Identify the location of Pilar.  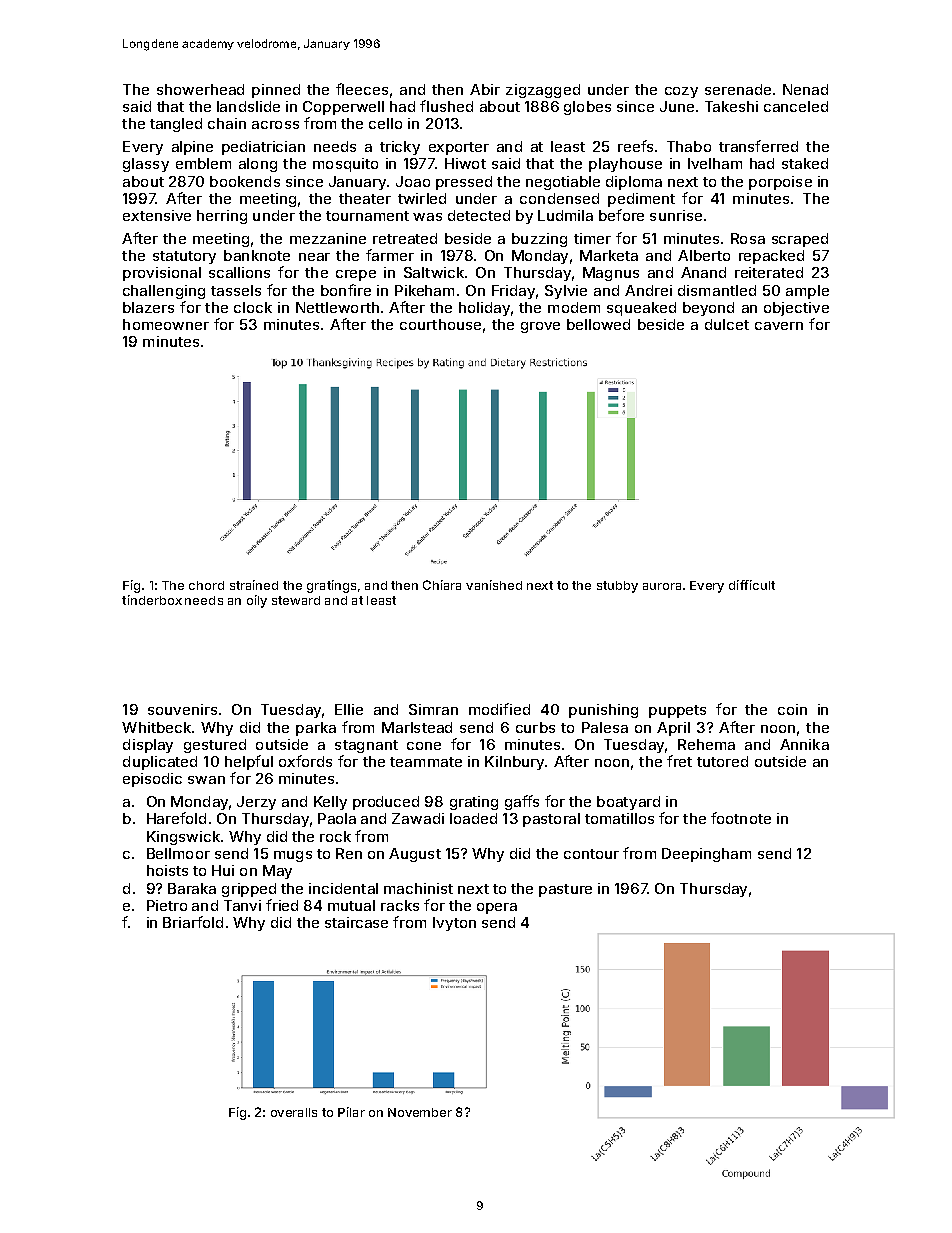
(351, 1112).
